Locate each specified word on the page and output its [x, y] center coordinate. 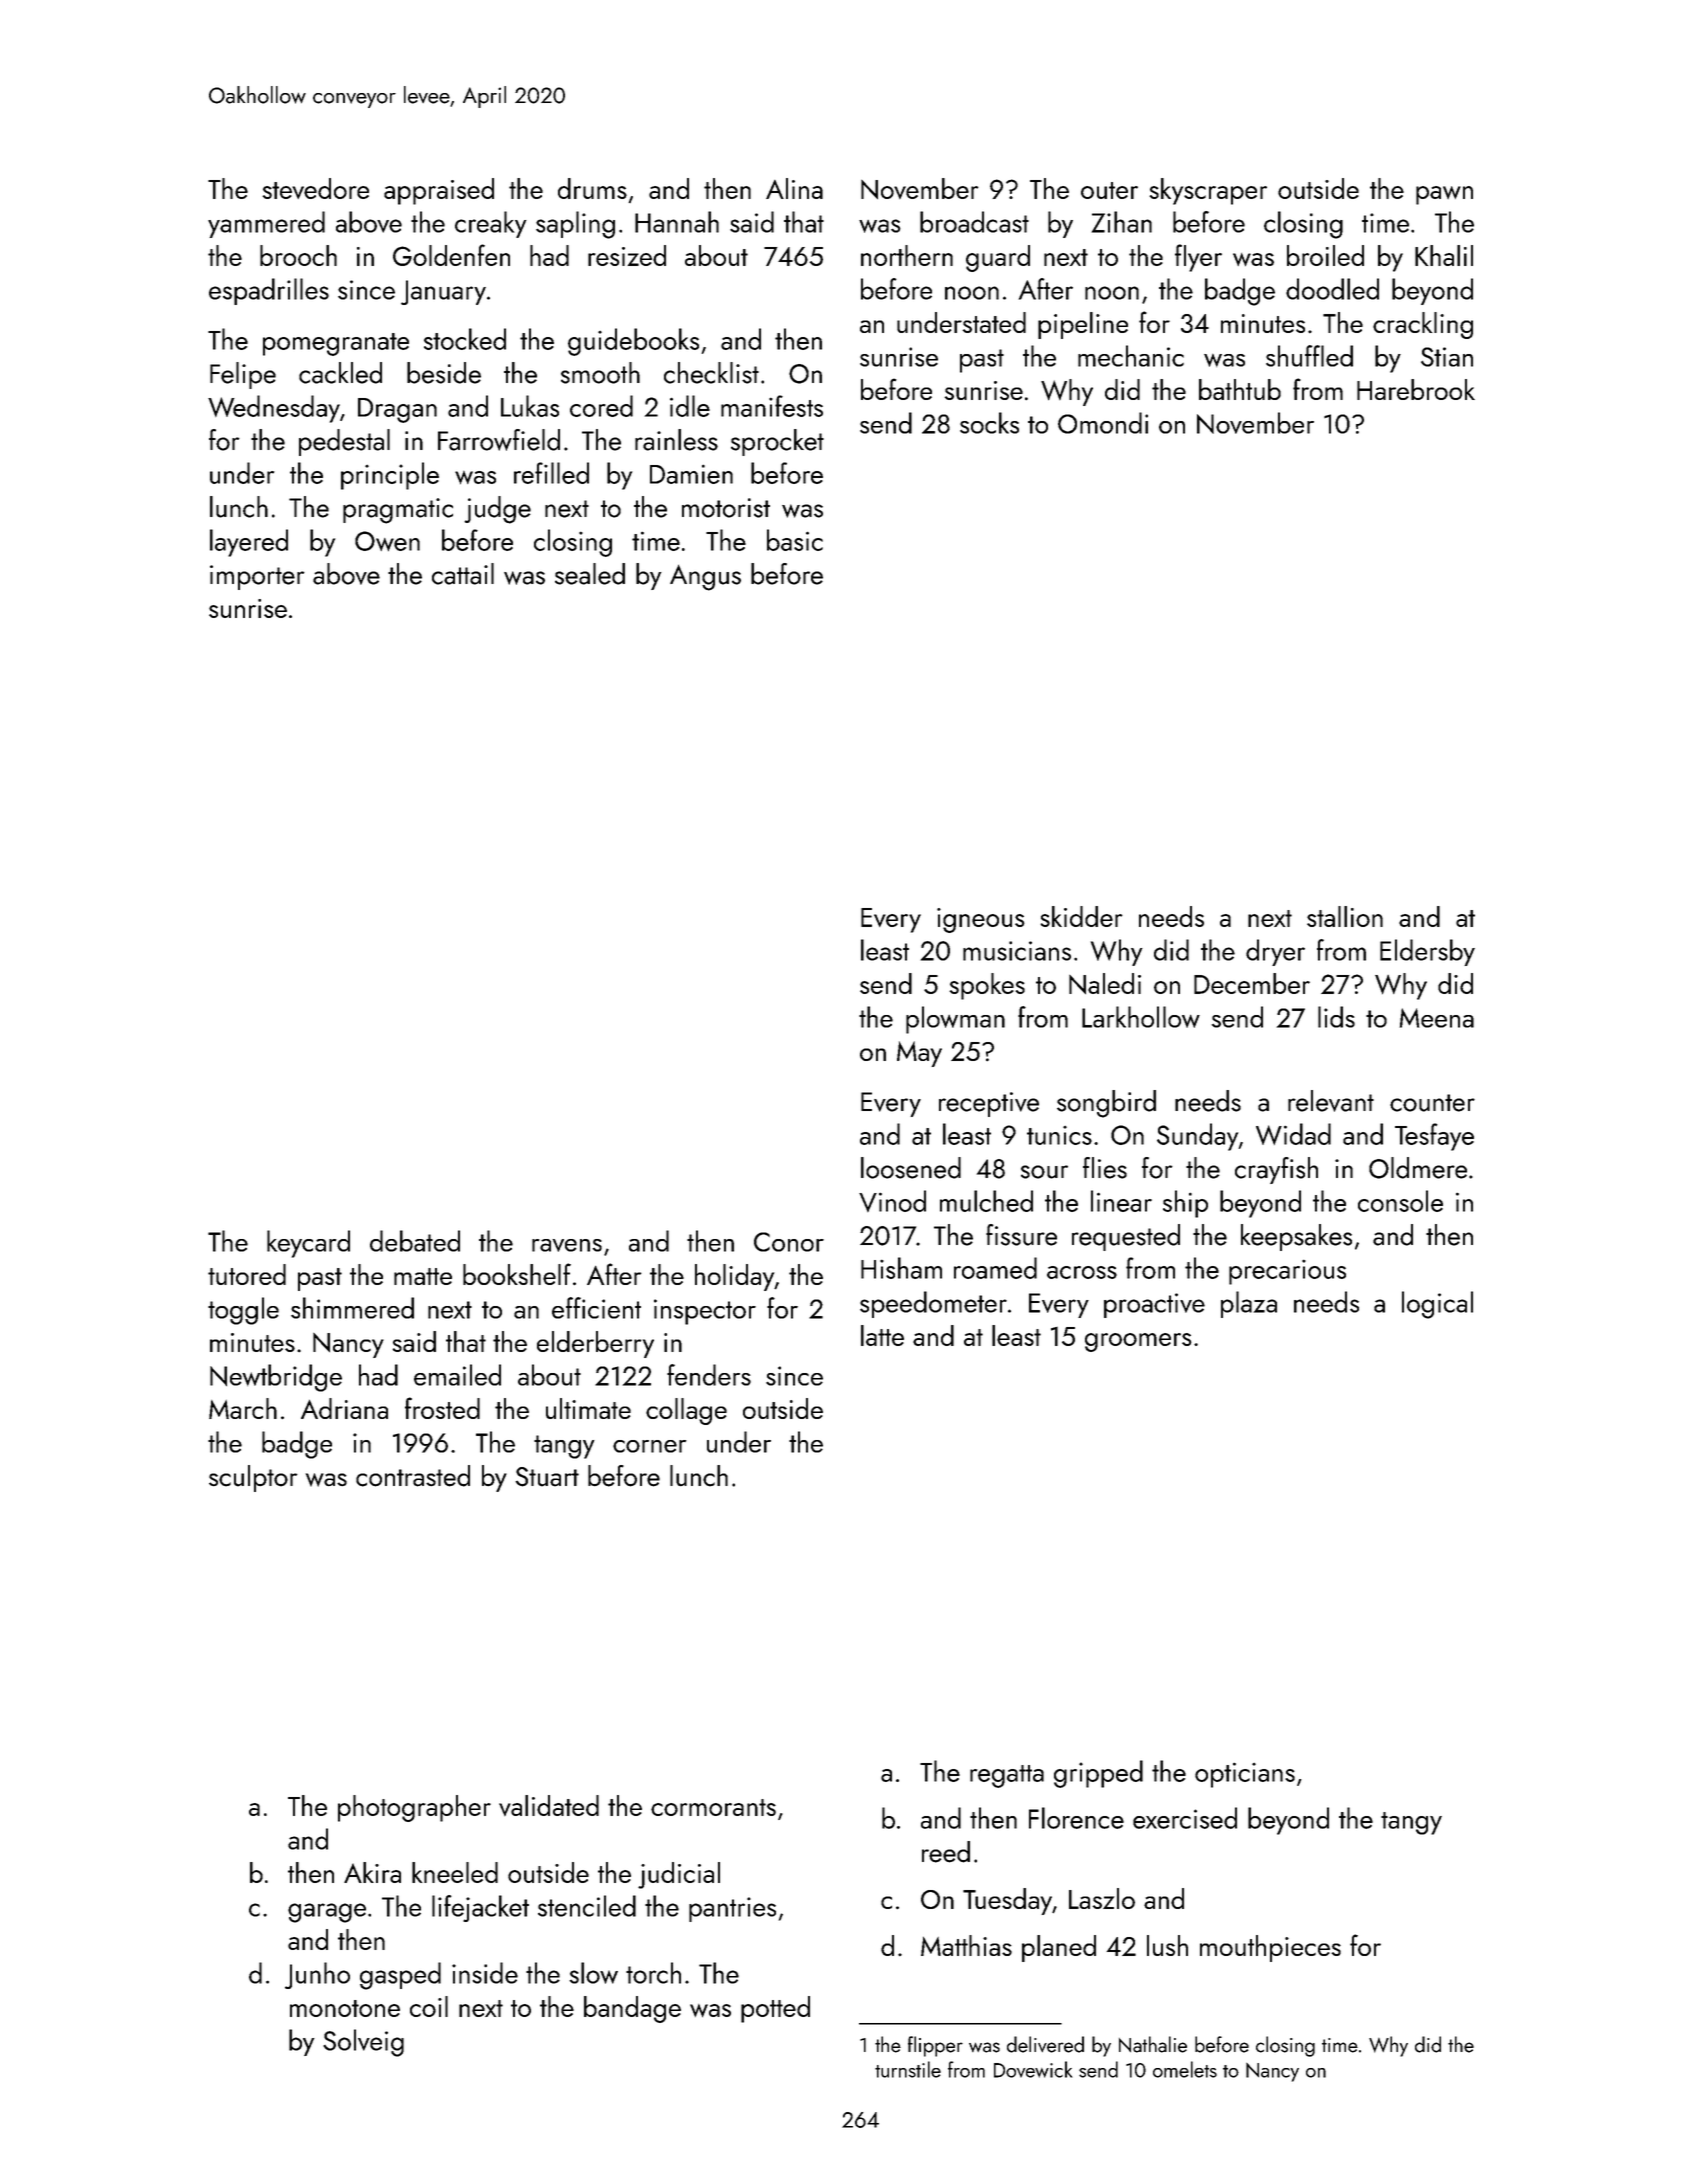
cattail [463, 574]
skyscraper [1208, 191]
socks [989, 423]
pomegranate [336, 344]
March [243, 1408]
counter [1432, 1103]
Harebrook [1416, 389]
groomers [1138, 1342]
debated [415, 1241]
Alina [794, 188]
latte [882, 1335]
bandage [632, 2009]
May [919, 1054]
